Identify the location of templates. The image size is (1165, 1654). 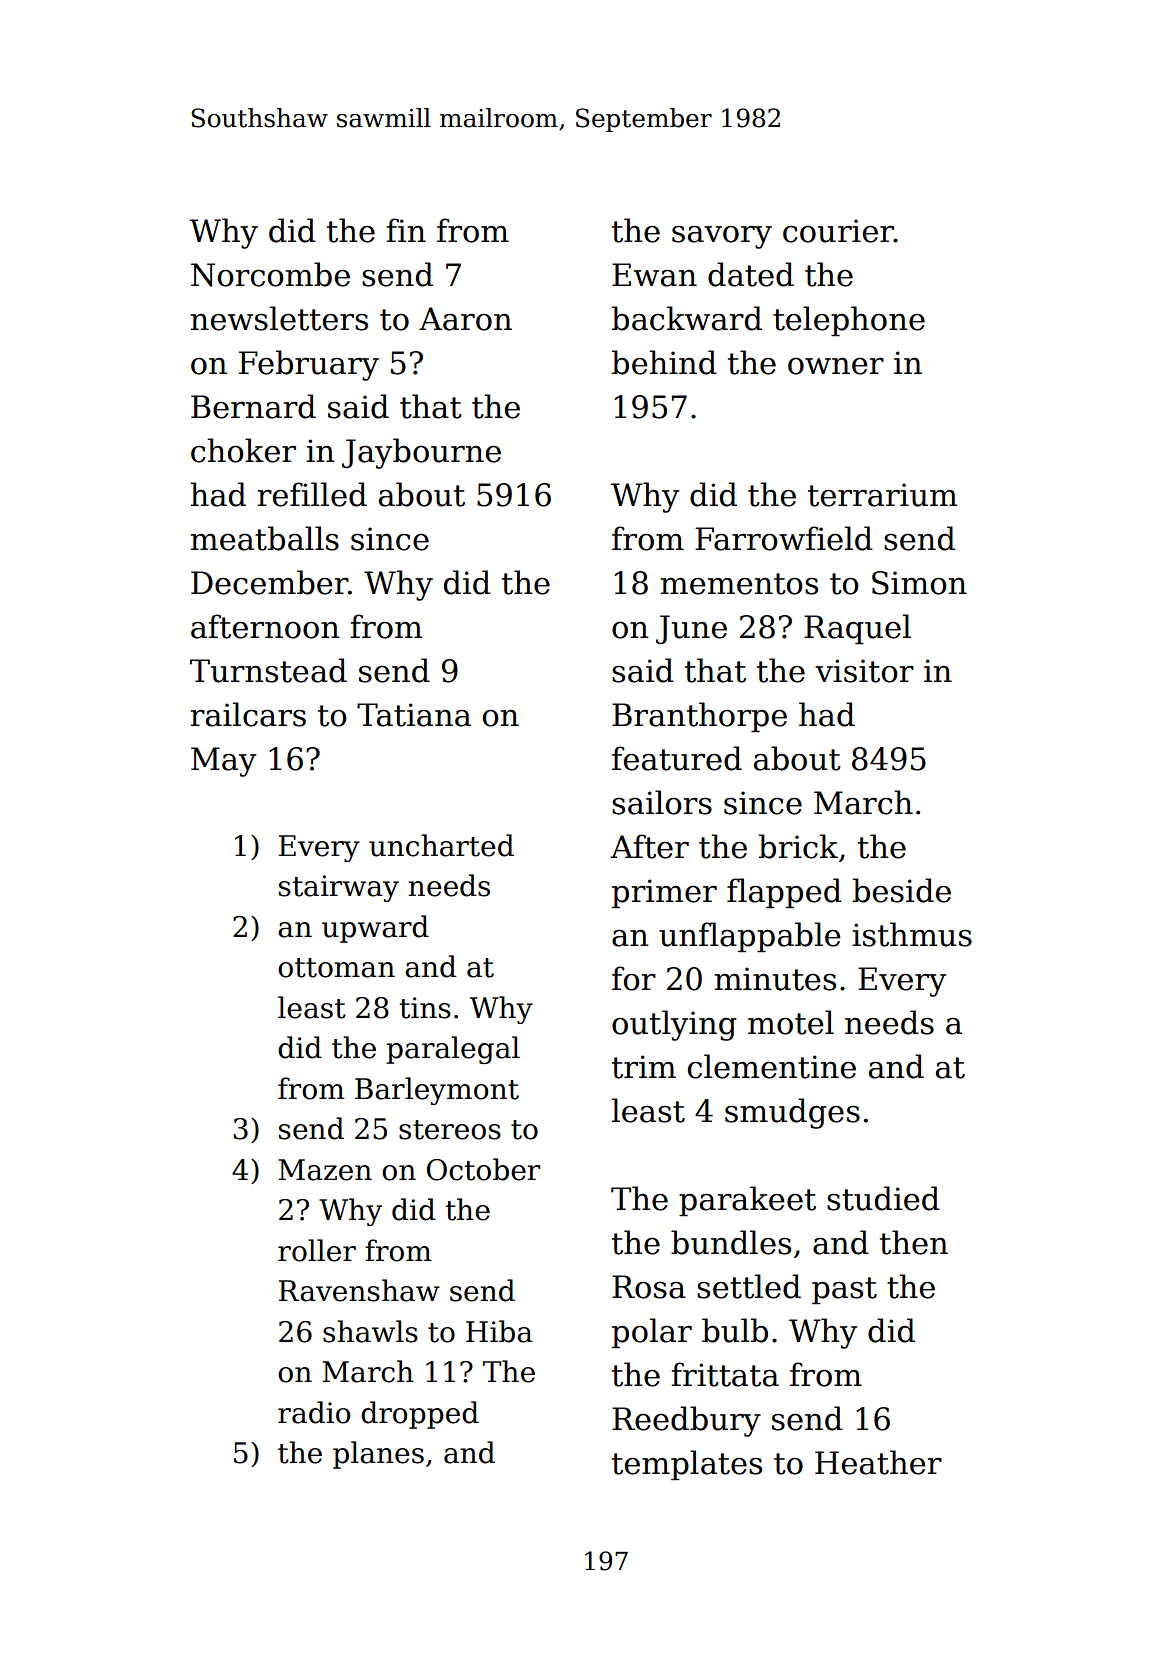
(687, 1465).
